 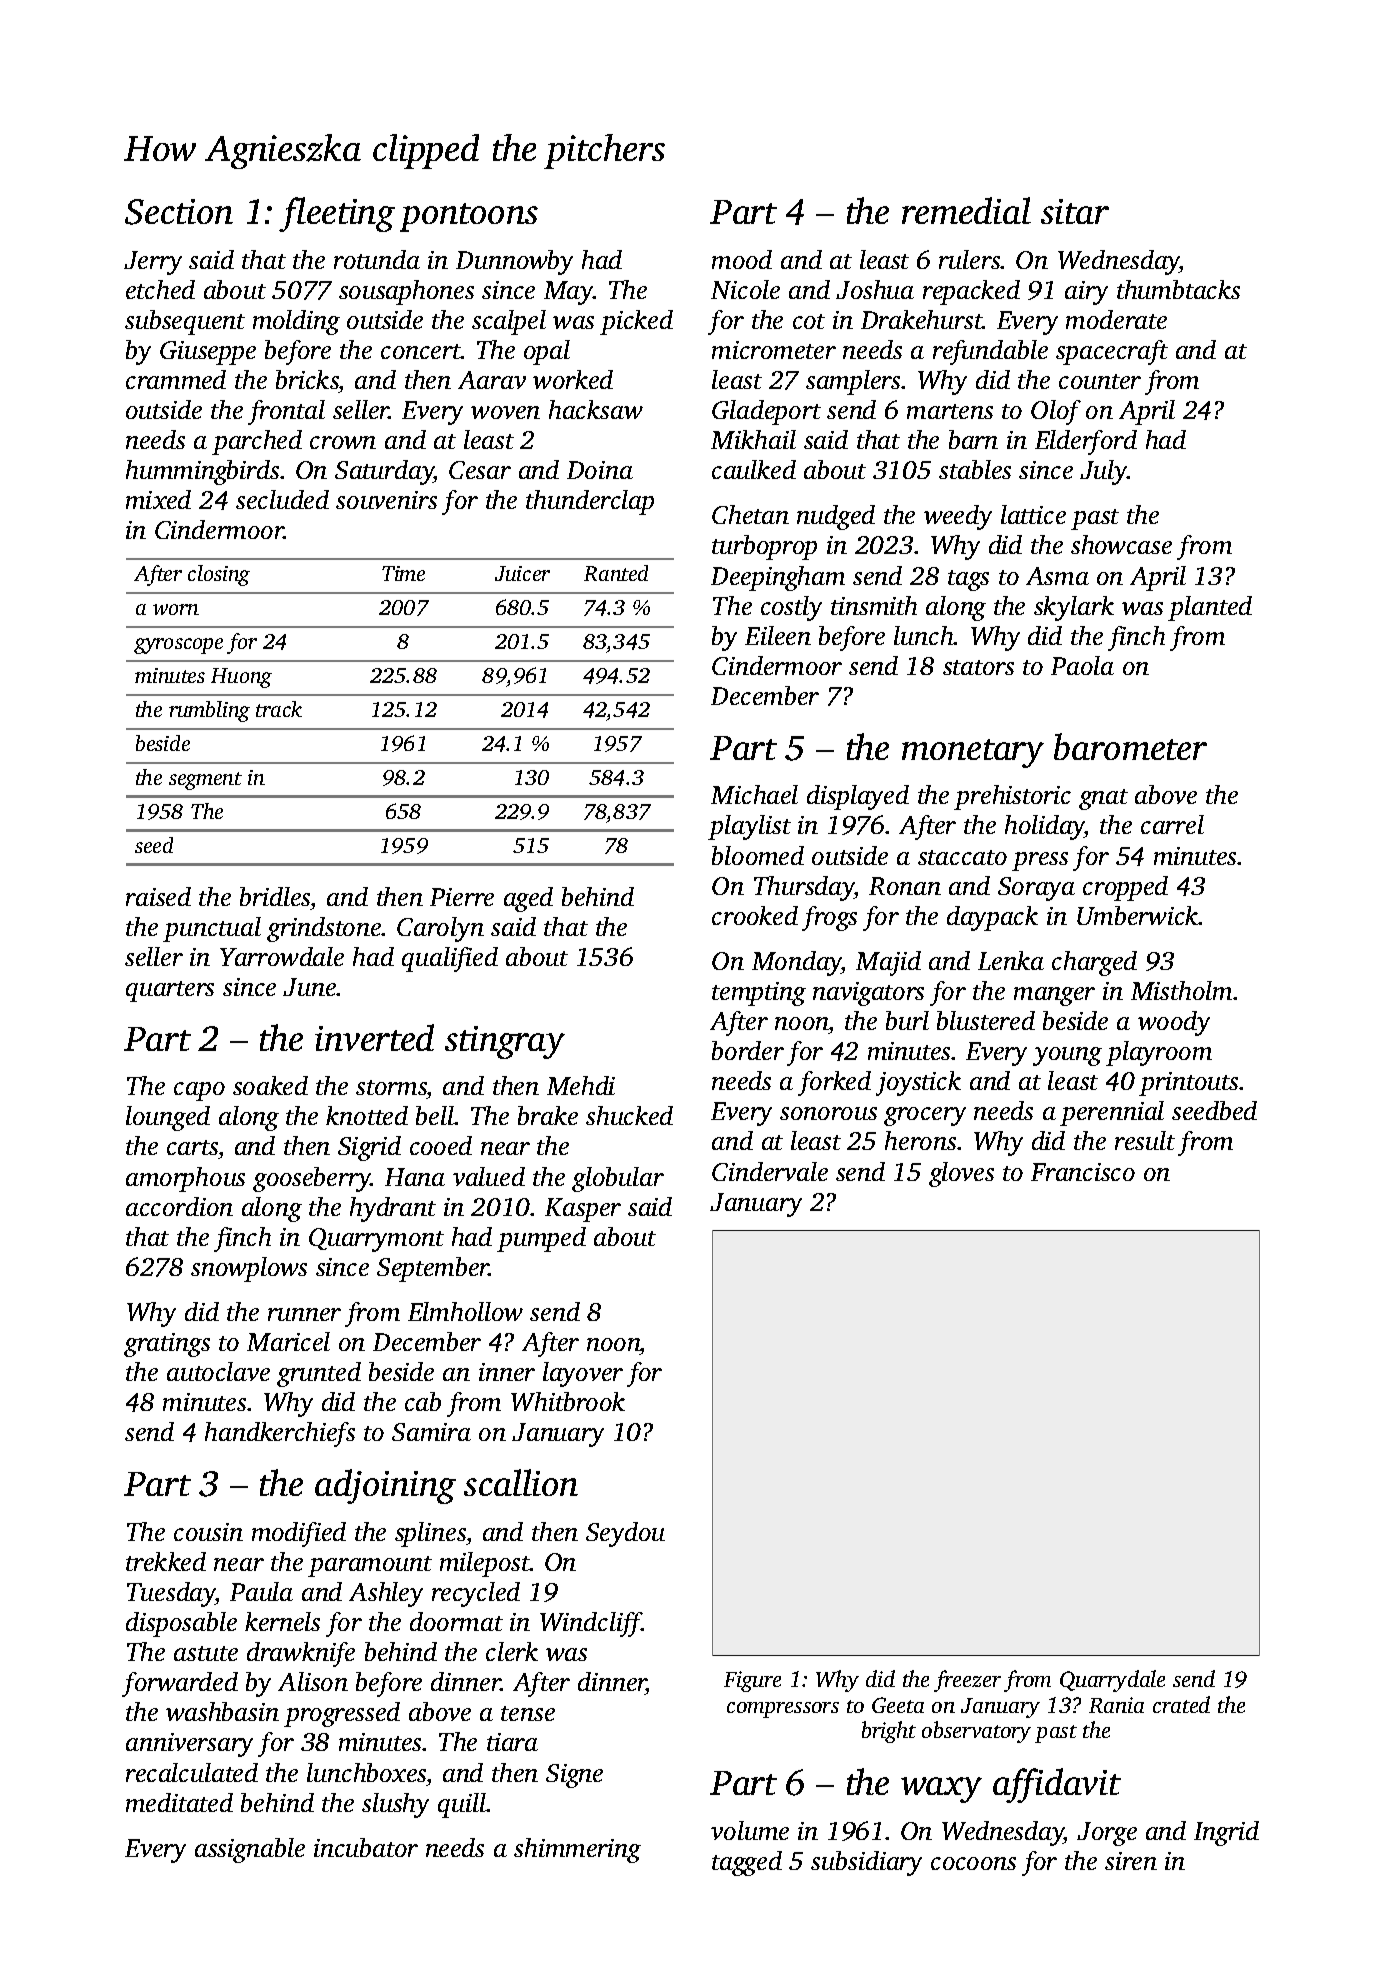 What do you see at coordinates (1121, 544) in the page?
I see `showcase` at bounding box center [1121, 544].
